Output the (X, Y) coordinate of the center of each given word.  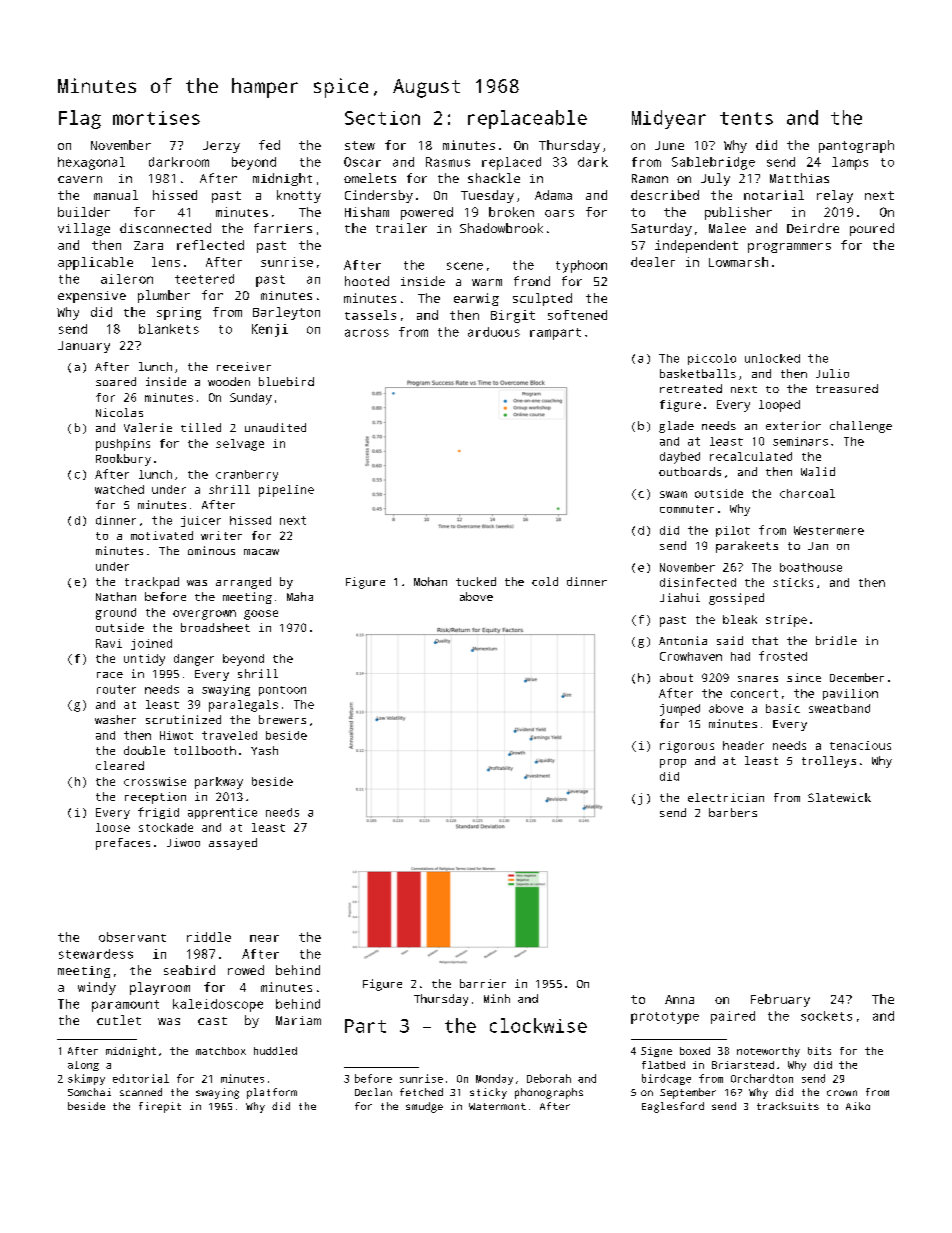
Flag (80, 119)
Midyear (669, 119)
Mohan (430, 581)
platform (272, 1093)
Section (382, 118)
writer (221, 535)
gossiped (736, 599)
